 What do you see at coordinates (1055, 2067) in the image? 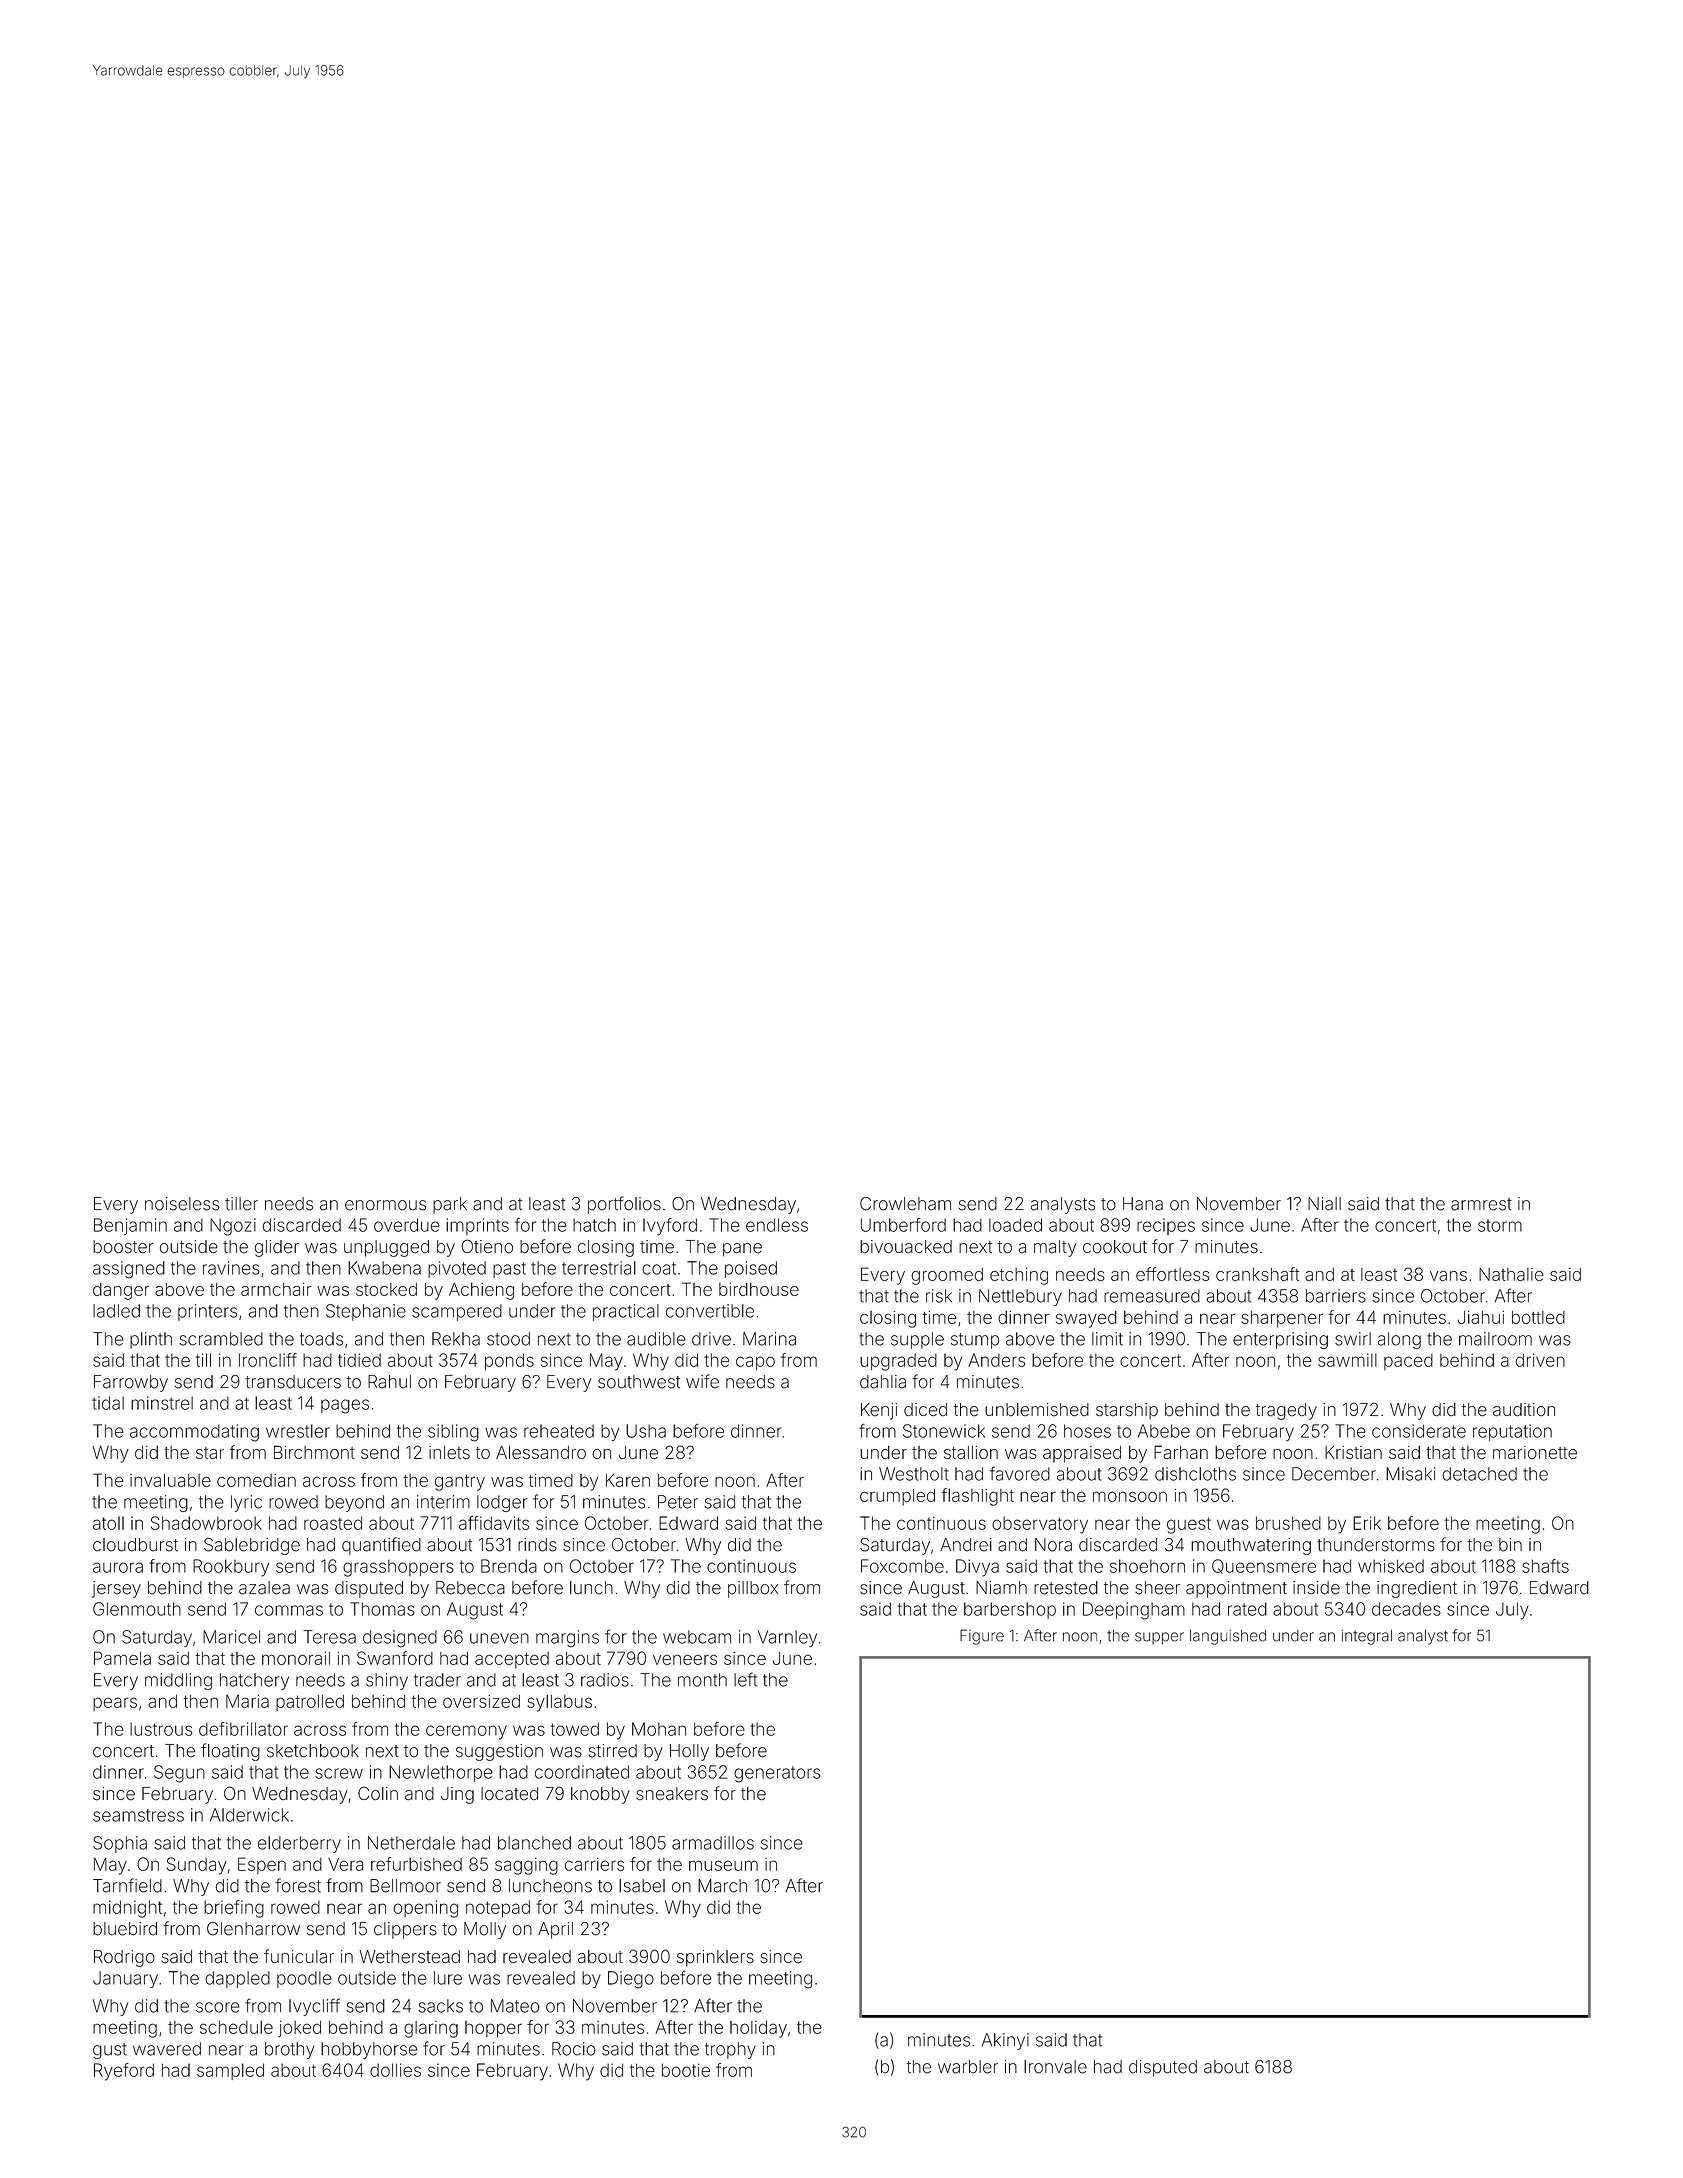
I see `Ironvale` at bounding box center [1055, 2067].
